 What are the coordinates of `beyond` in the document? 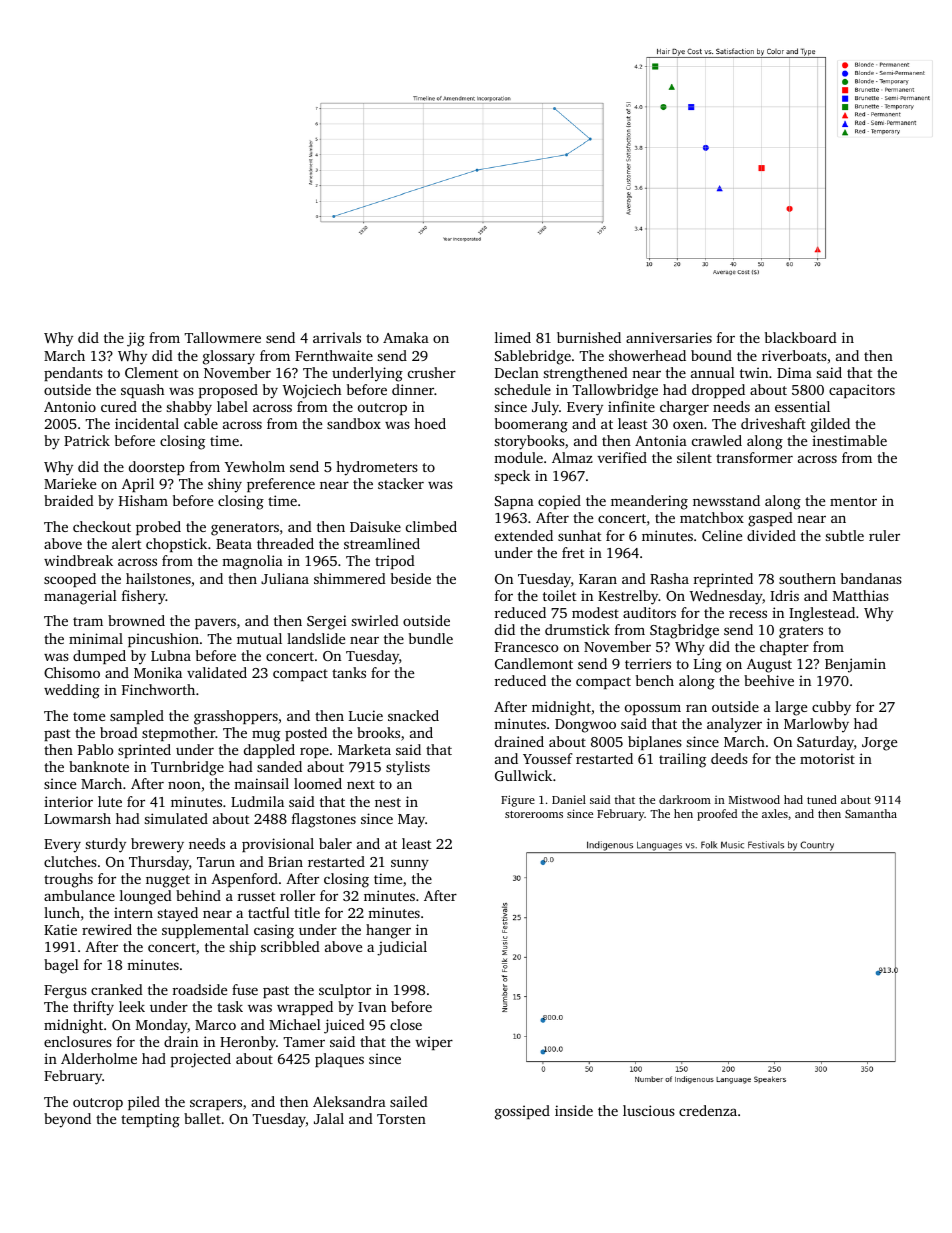 It's located at (67, 1120).
